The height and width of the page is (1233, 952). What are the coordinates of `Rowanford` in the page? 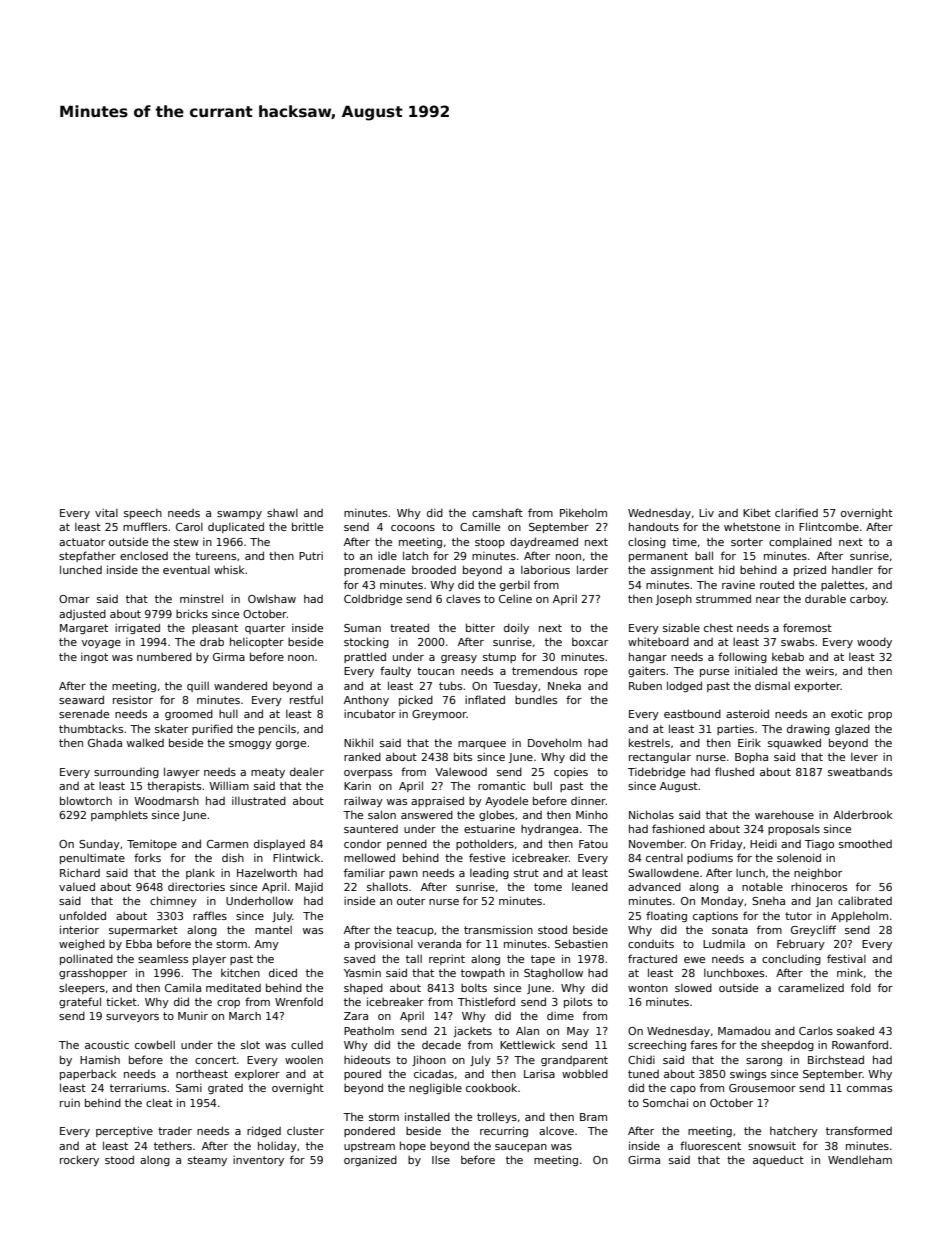 It's located at (860, 1044).
